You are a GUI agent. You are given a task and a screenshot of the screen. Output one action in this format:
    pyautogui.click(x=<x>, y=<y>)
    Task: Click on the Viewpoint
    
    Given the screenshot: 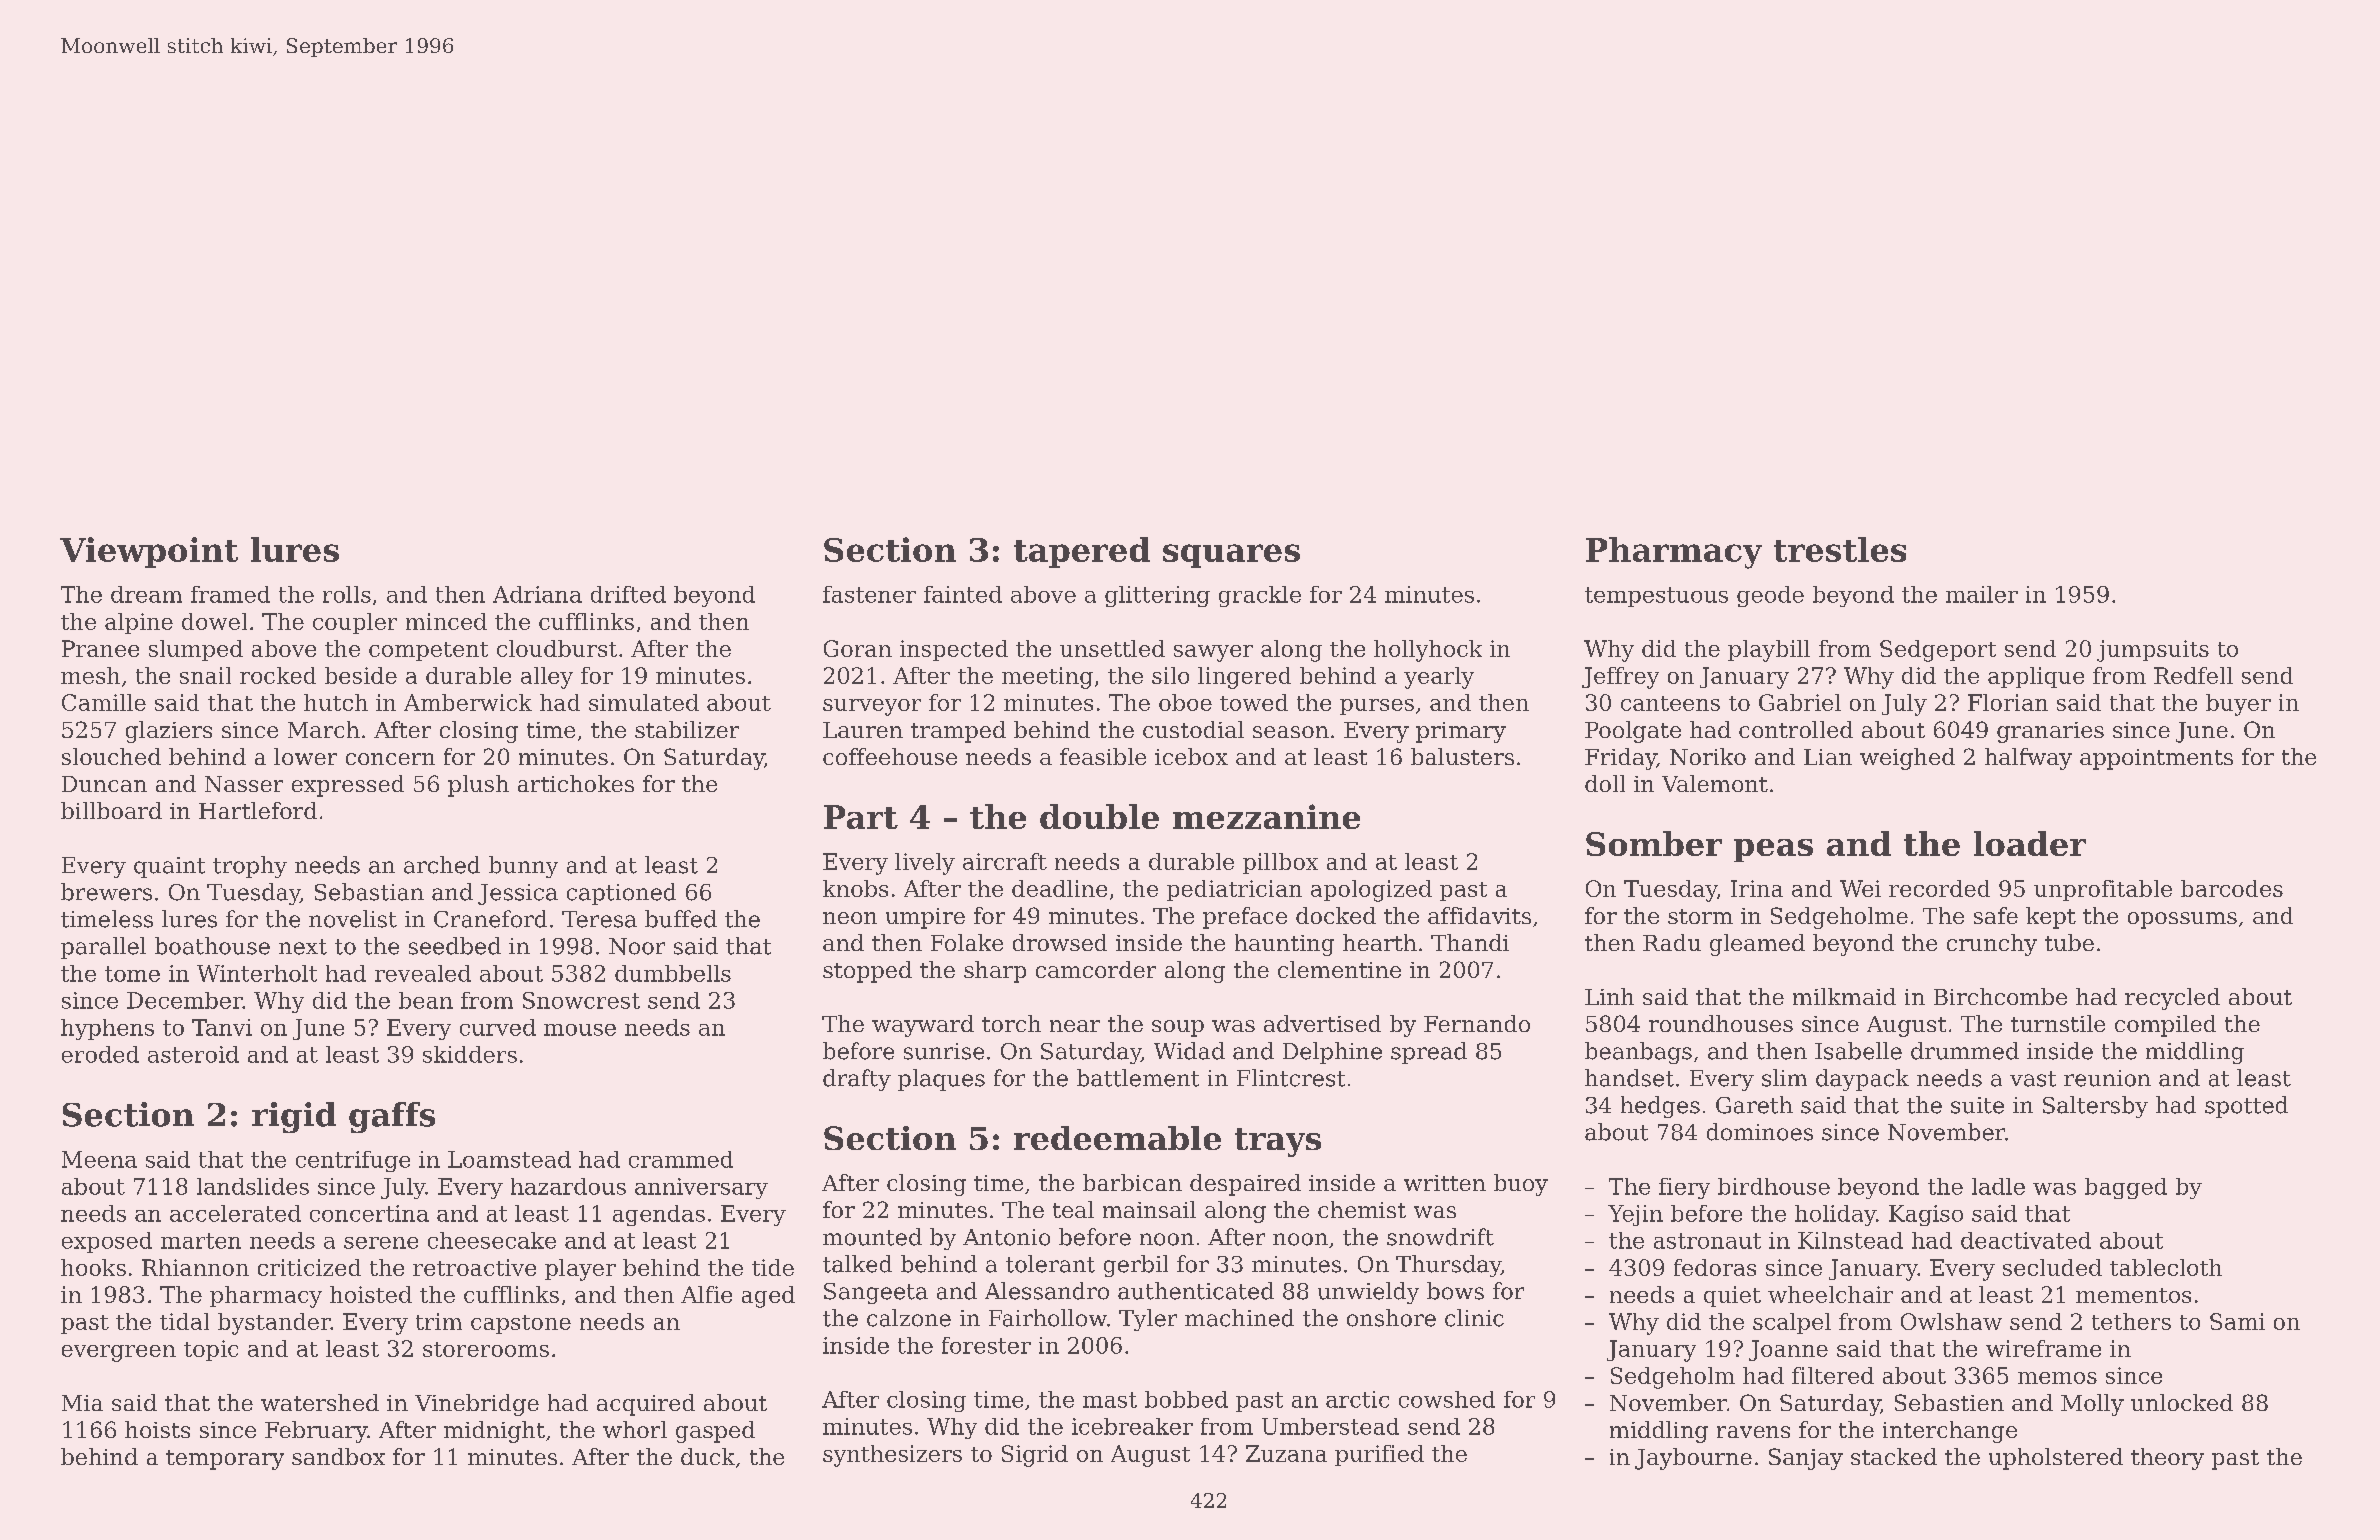 What is the action you would take?
    pyautogui.click(x=149, y=552)
